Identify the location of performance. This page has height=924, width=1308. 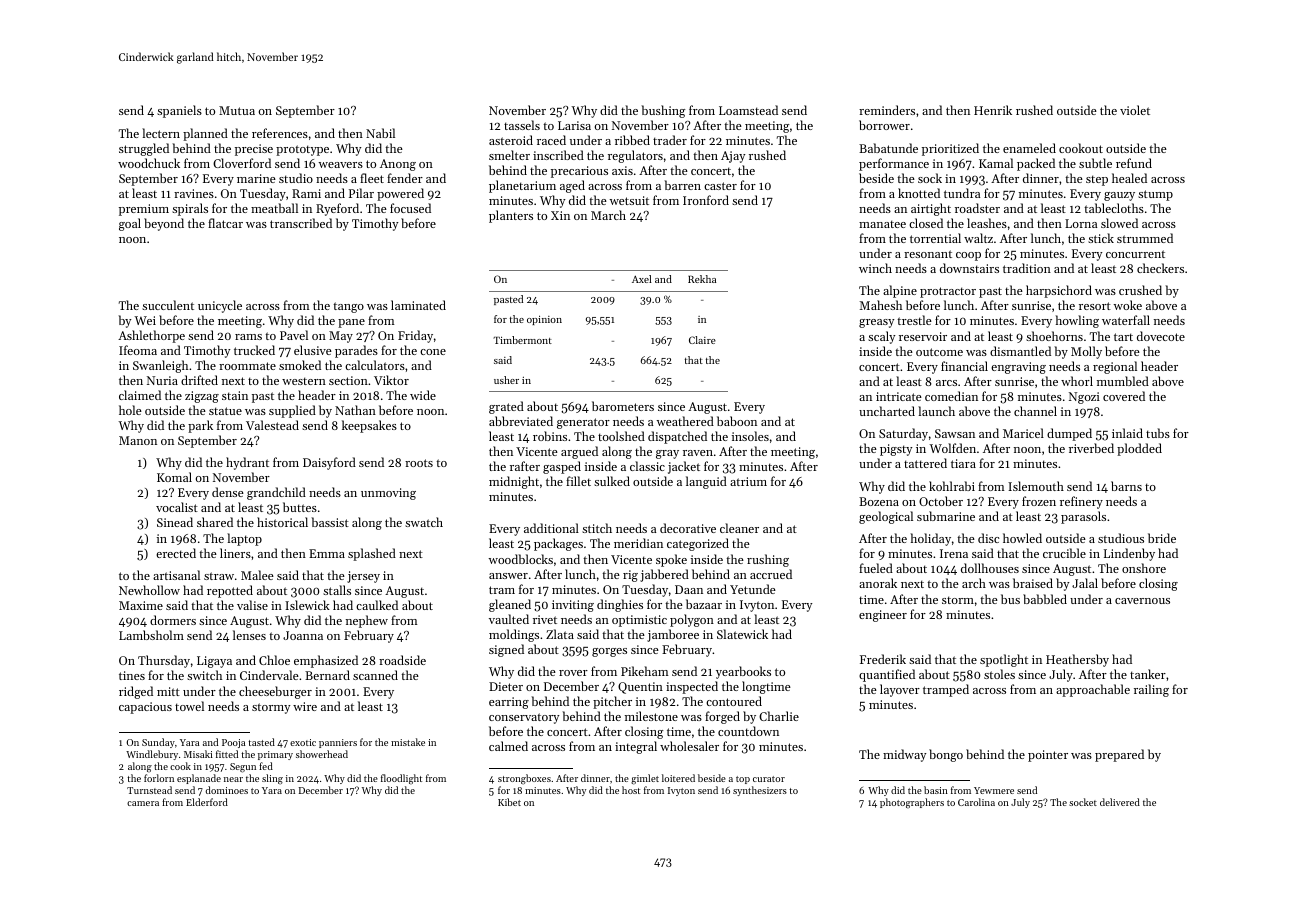
(894, 164).
